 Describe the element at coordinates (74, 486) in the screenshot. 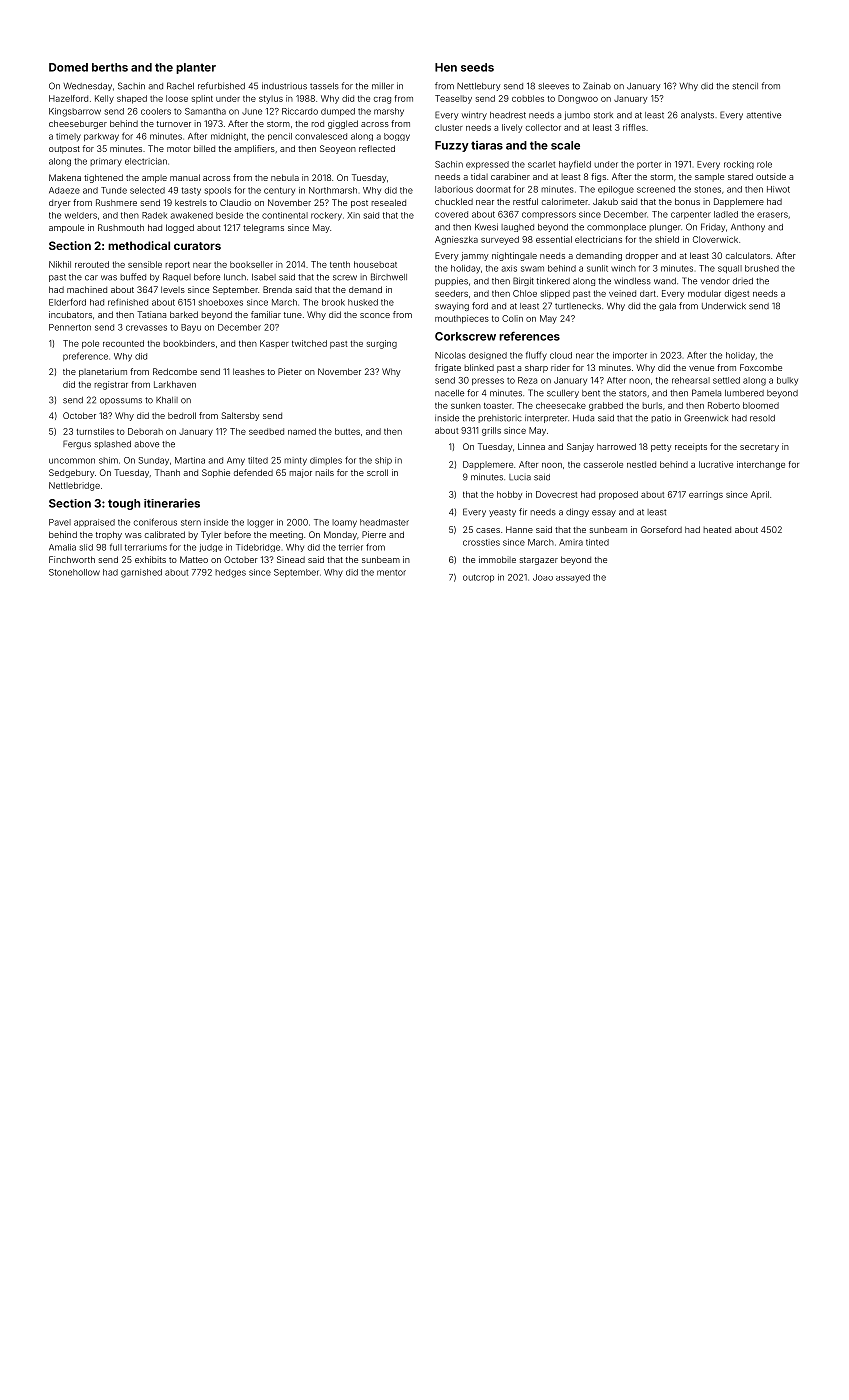

I see `Nettlebridge` at that location.
